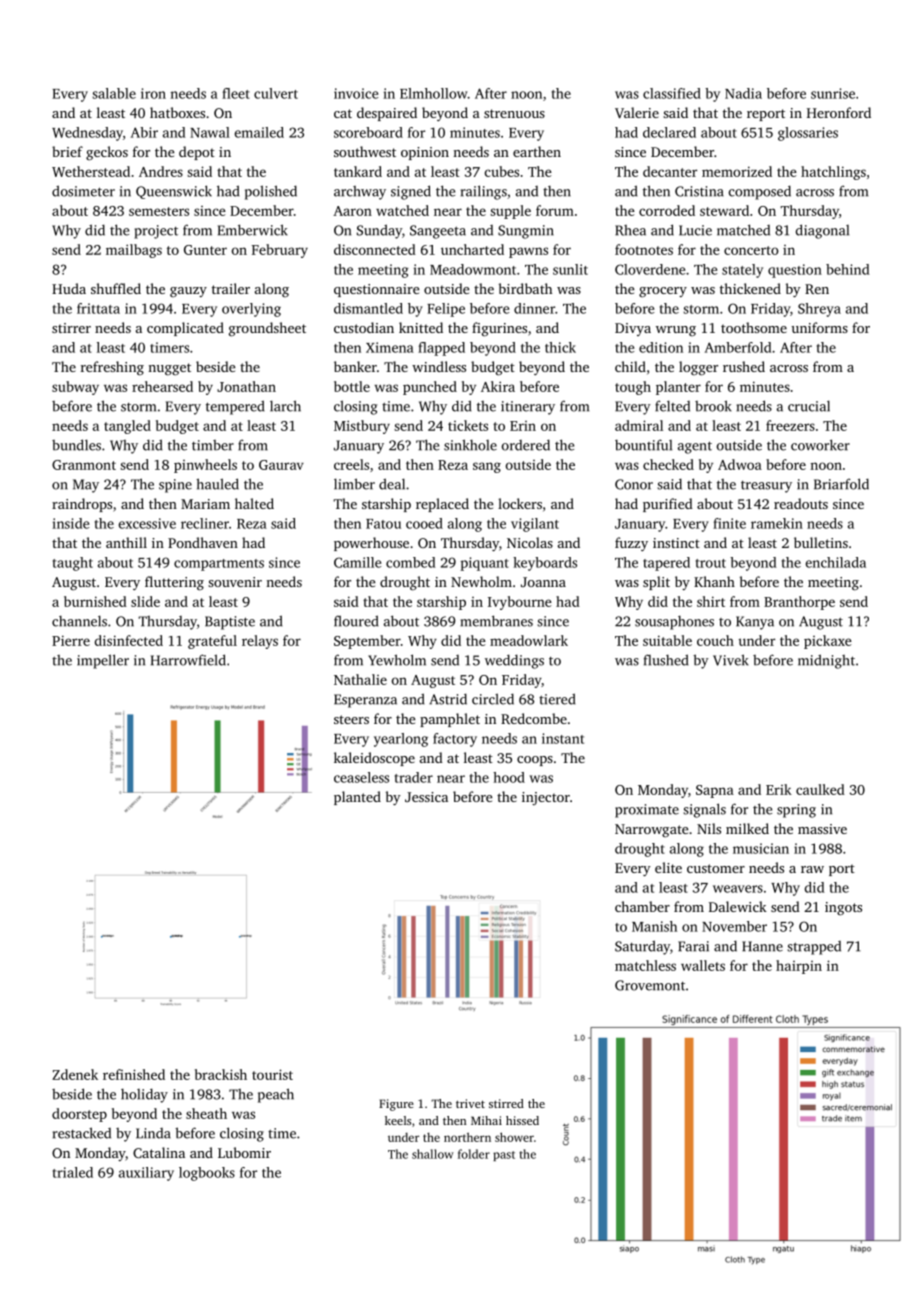 The height and width of the page is (1308, 924). Describe the element at coordinates (666, 660) in the page. I see `flushed` at that location.
